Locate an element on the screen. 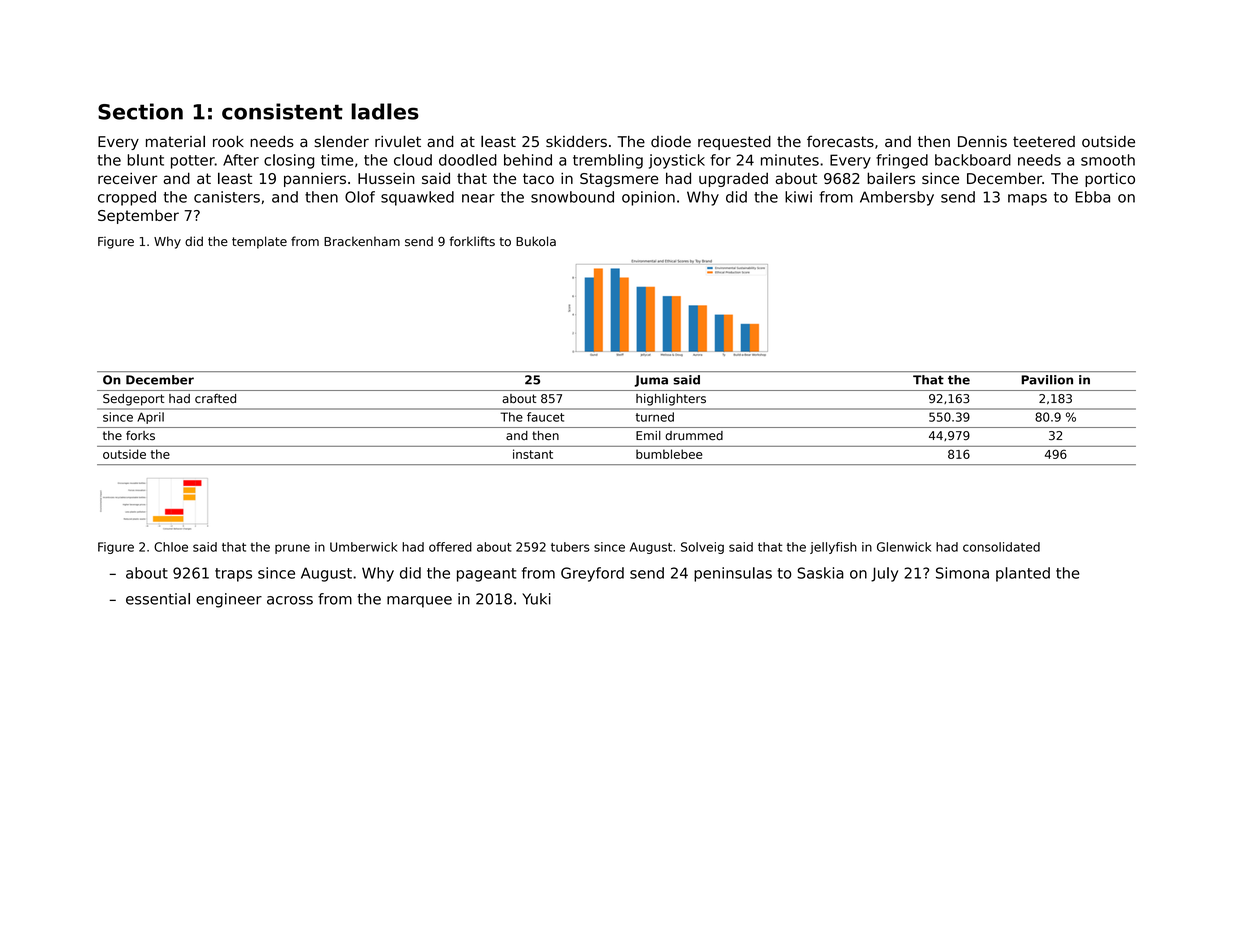 The height and width of the screenshot is (952, 1233). Bukola is located at coordinates (536, 241).
